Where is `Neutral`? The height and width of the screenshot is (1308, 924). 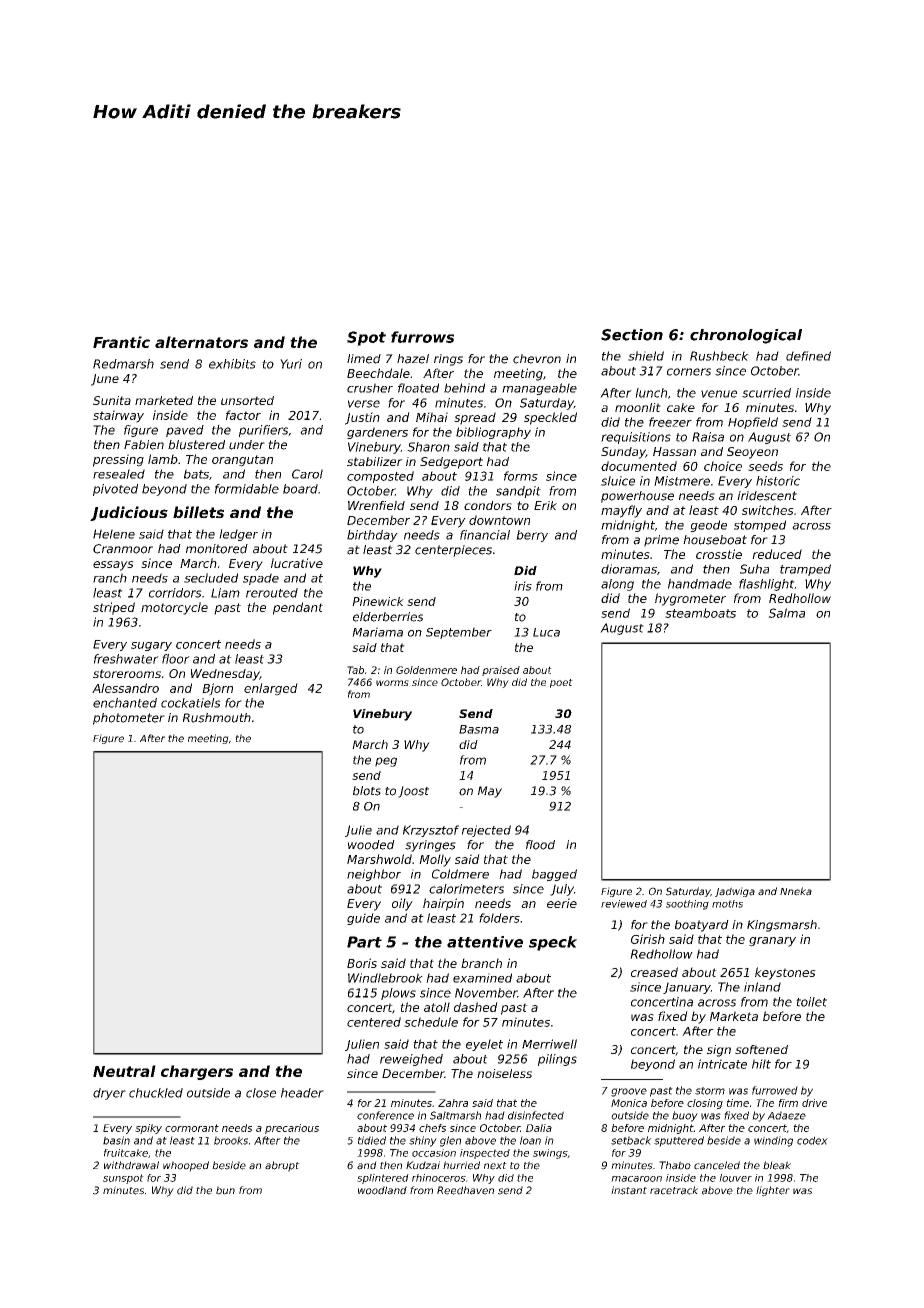 Neutral is located at coordinates (124, 1071).
